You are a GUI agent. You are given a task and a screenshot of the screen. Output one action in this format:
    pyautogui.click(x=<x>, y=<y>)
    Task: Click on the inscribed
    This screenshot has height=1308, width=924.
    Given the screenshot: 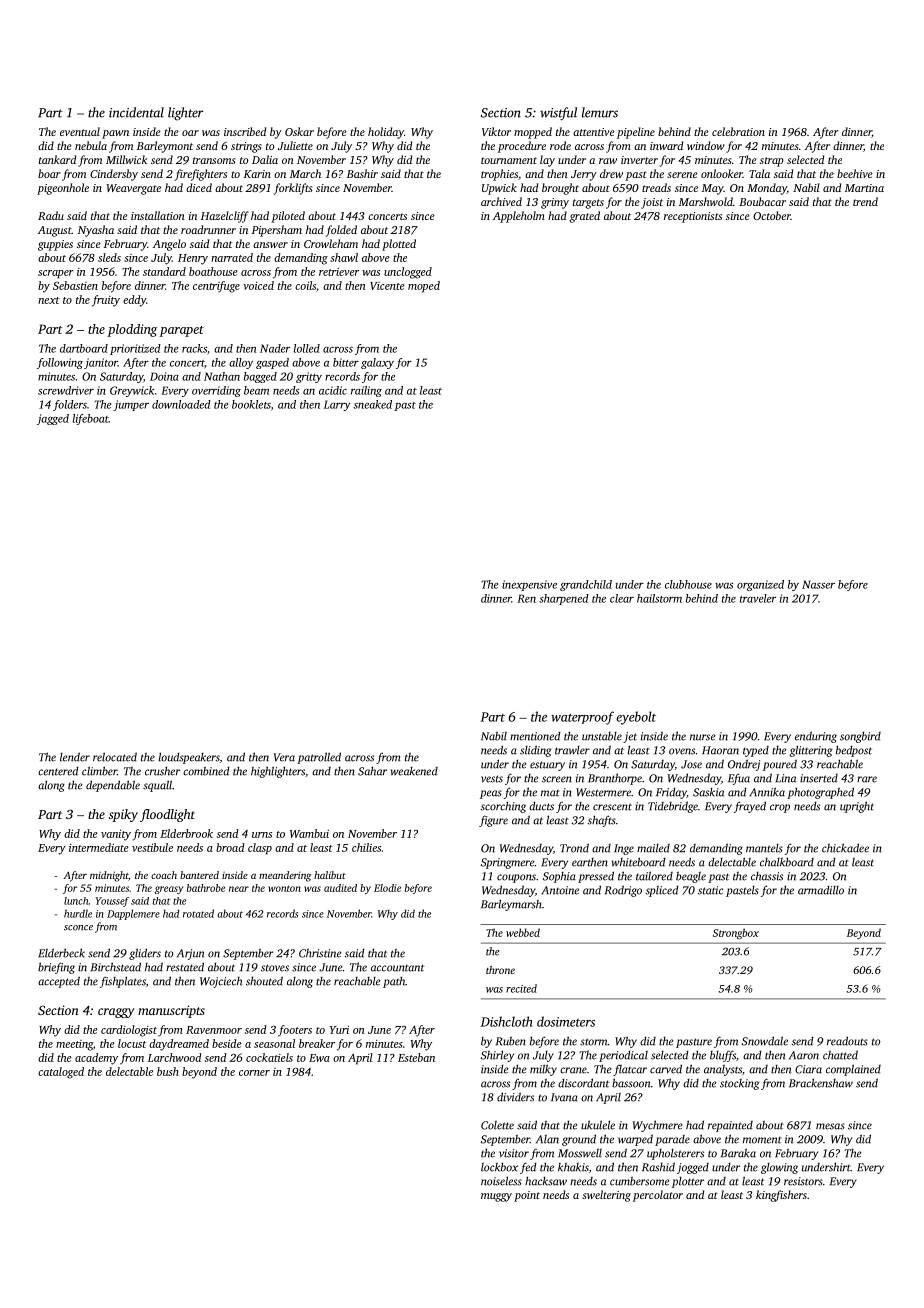 What is the action you would take?
    pyautogui.click(x=245, y=131)
